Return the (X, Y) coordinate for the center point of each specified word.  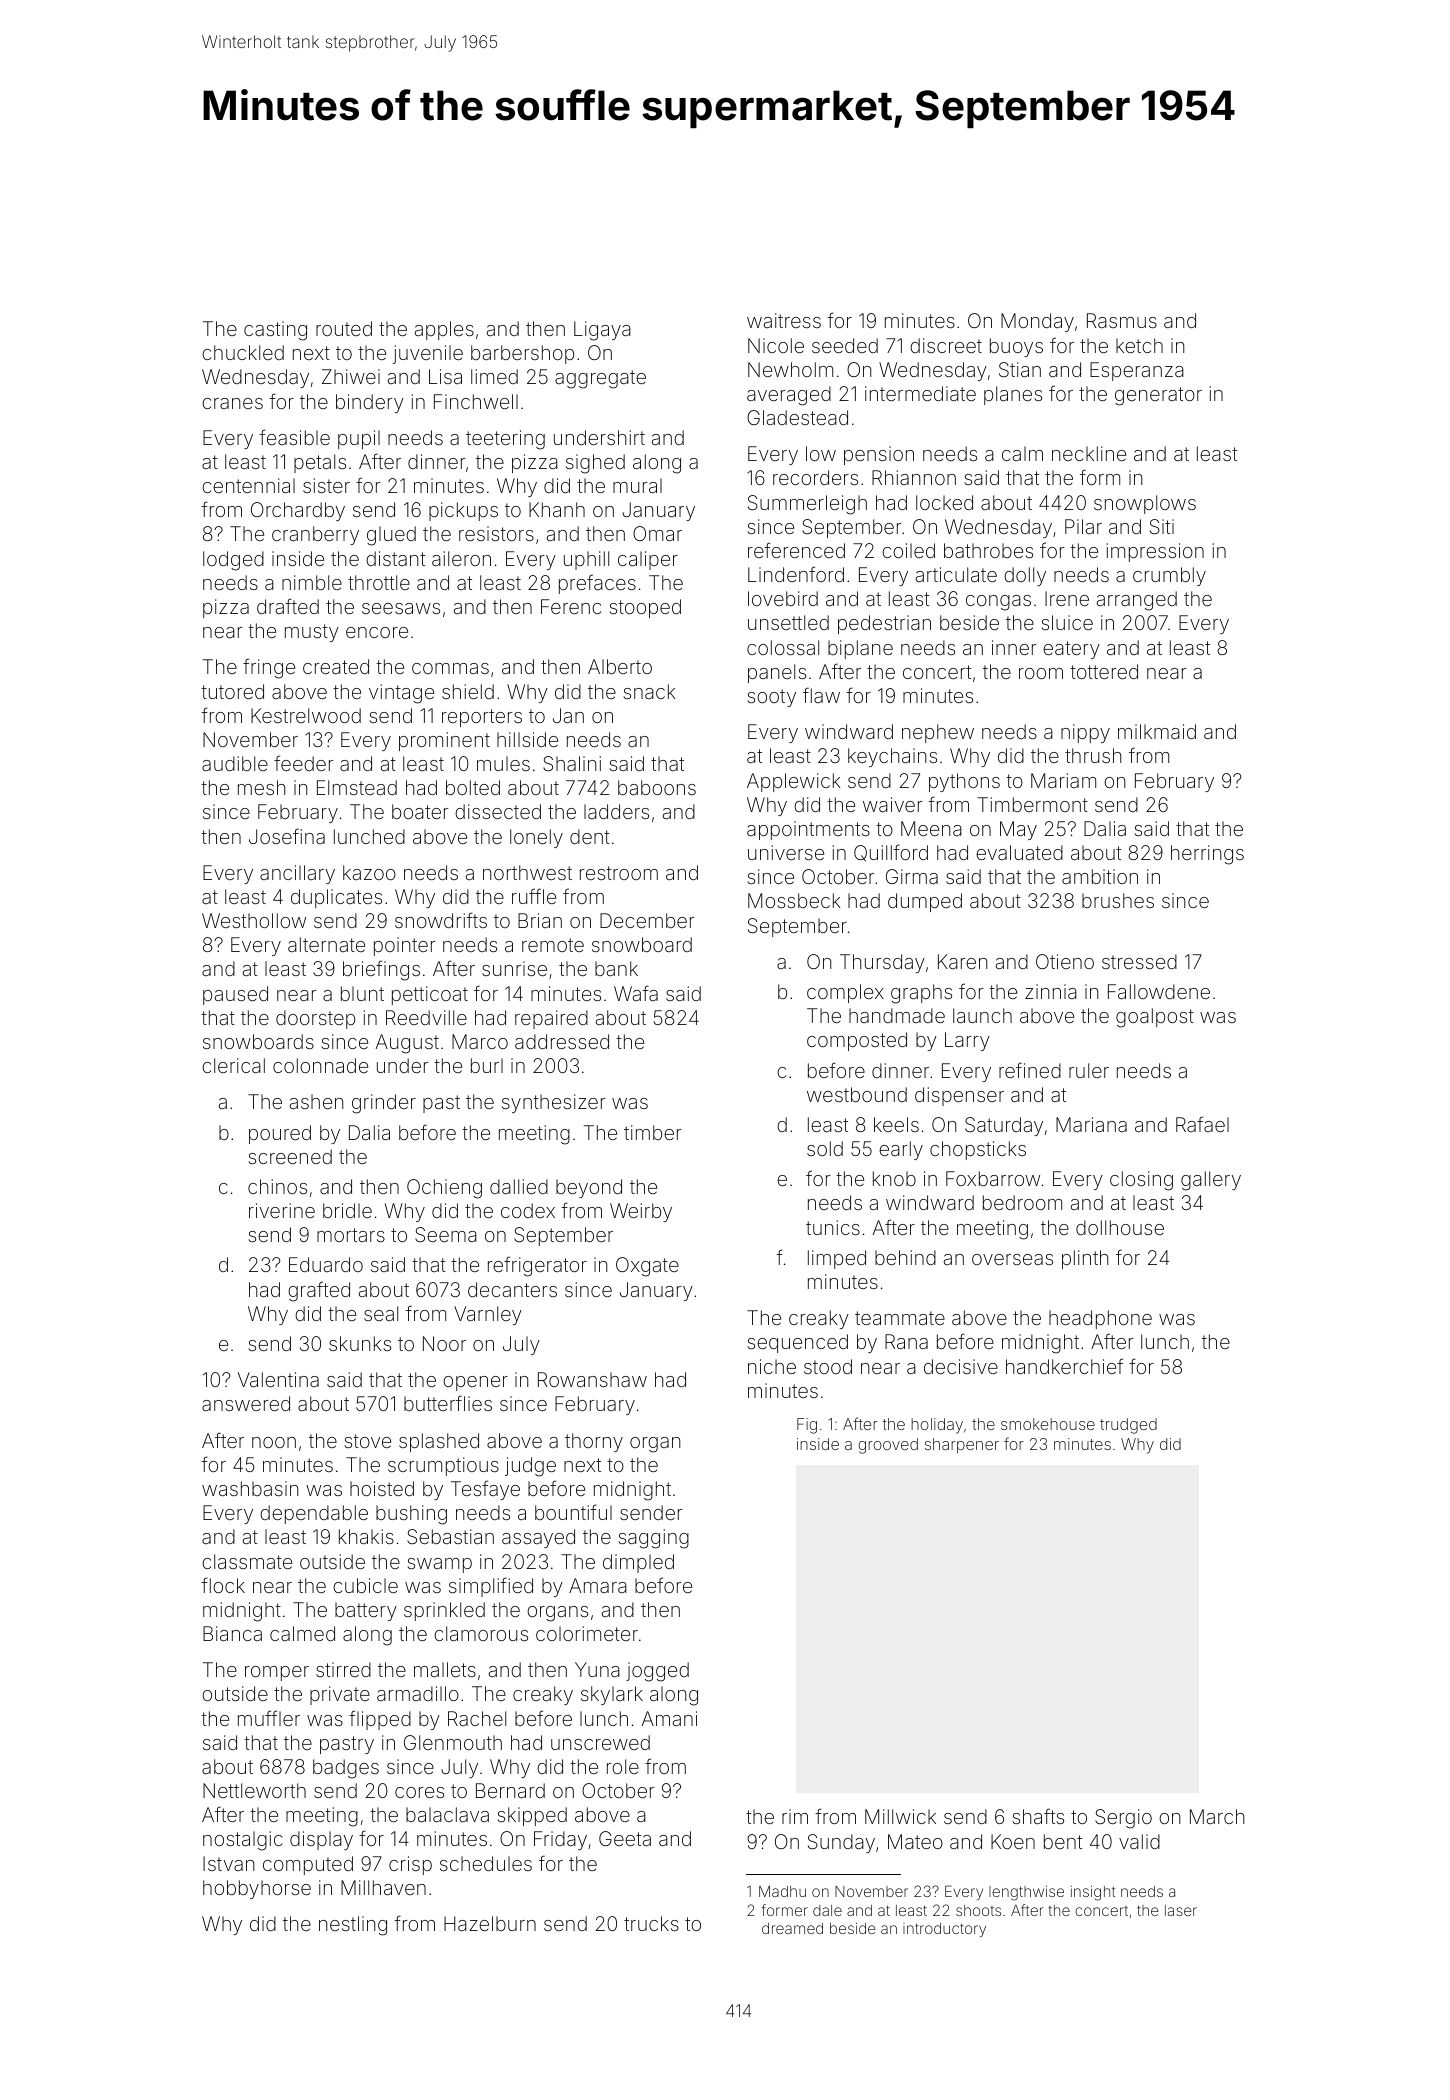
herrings (1207, 855)
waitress (784, 320)
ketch (1139, 345)
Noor (444, 1343)
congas (998, 603)
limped (837, 1259)
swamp (439, 1565)
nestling (353, 1926)
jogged (657, 1672)
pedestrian (884, 624)
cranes (232, 403)
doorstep (315, 1019)
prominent (444, 741)
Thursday (882, 963)
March (1217, 1816)
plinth (1085, 1259)
